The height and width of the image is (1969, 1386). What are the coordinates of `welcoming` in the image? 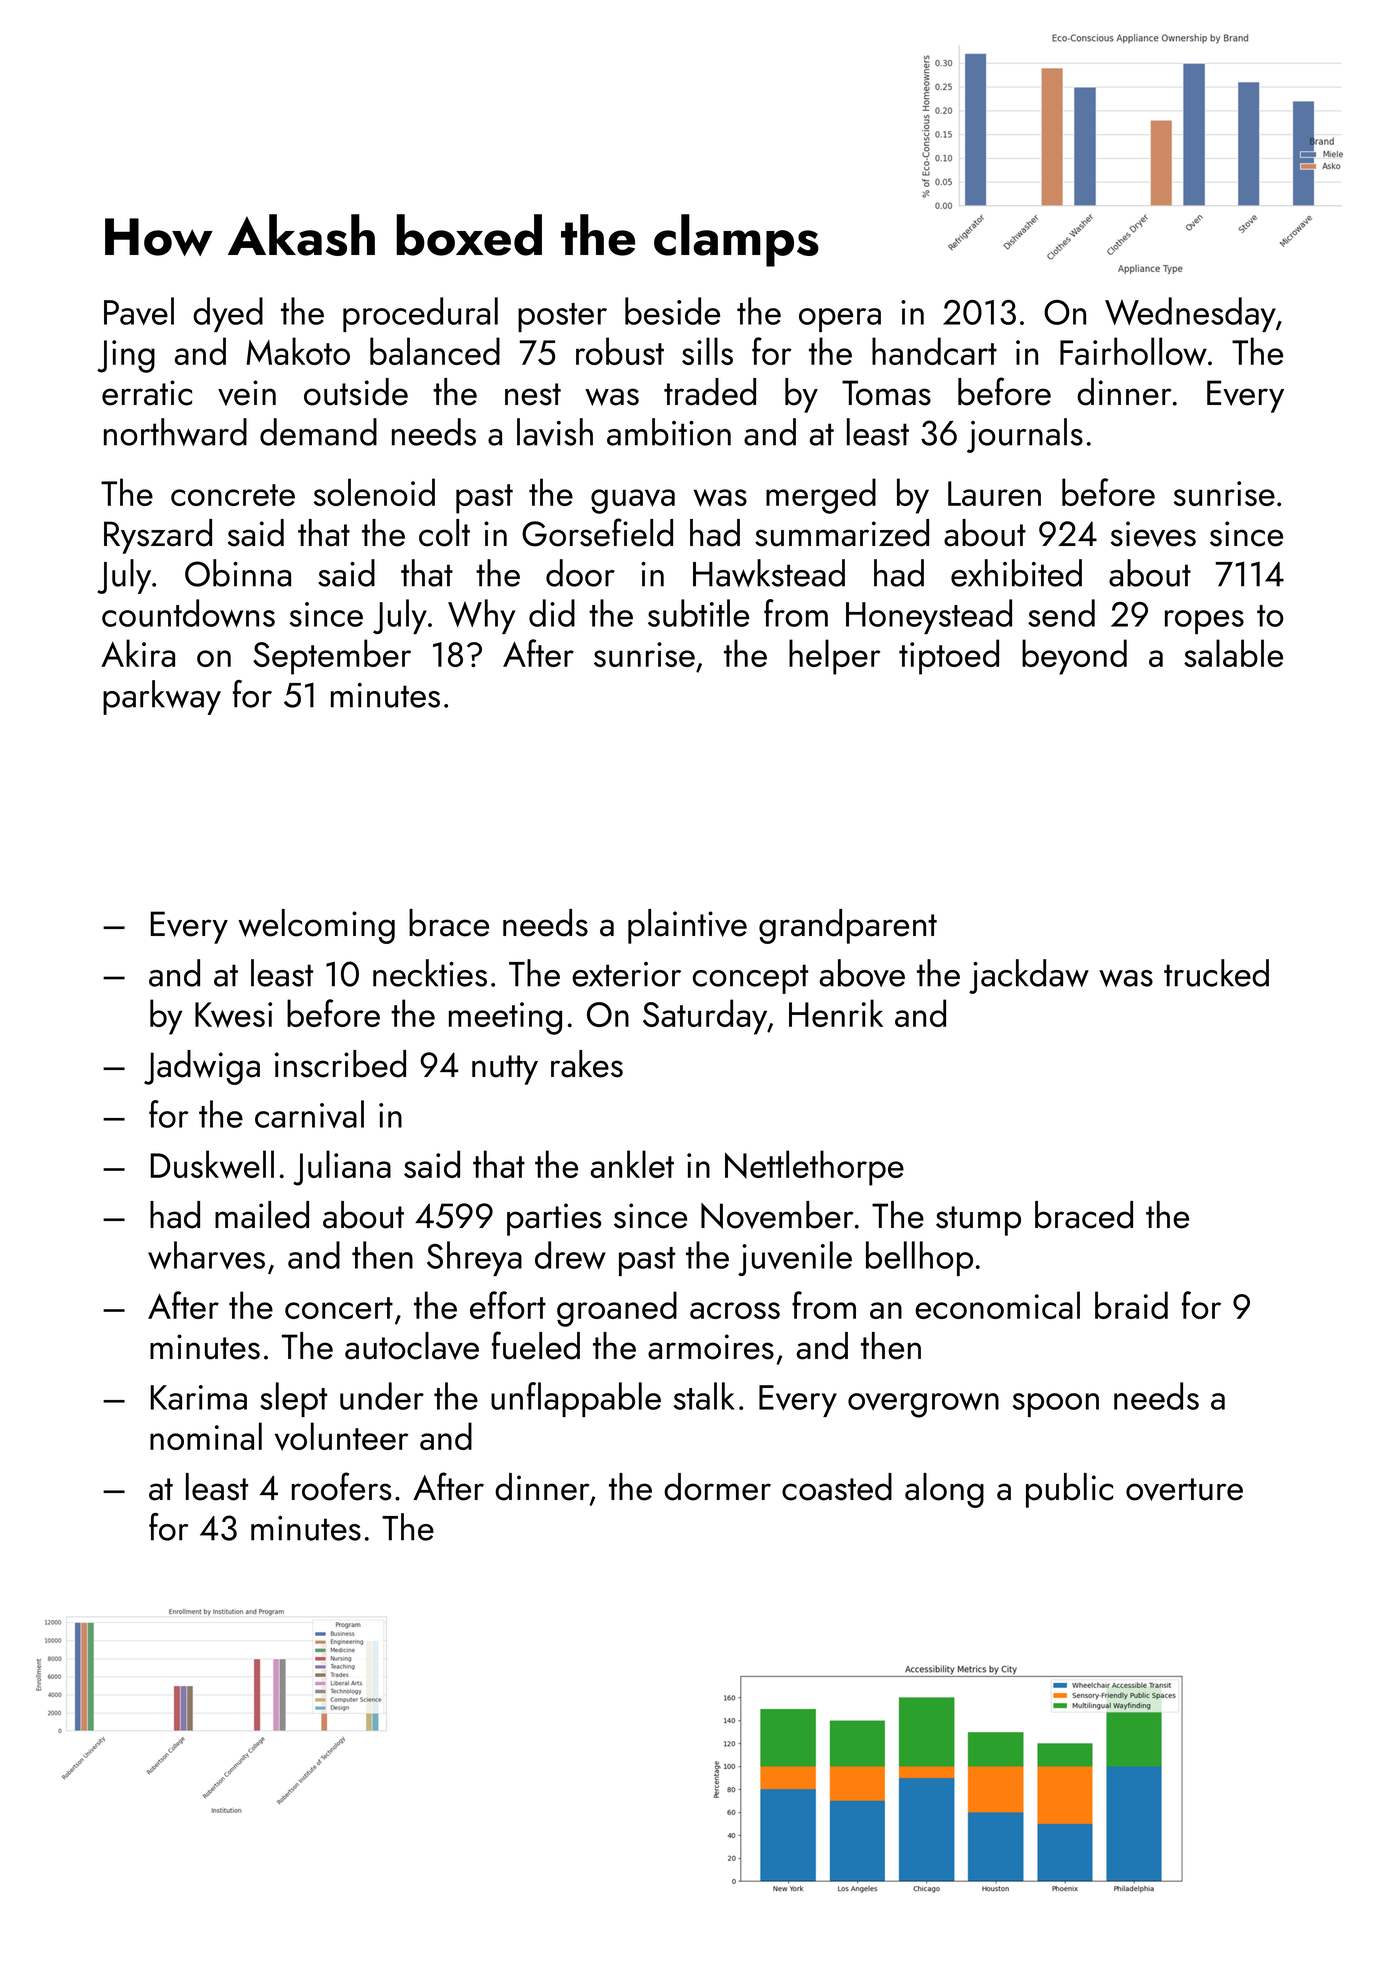 It's located at (316, 926).
